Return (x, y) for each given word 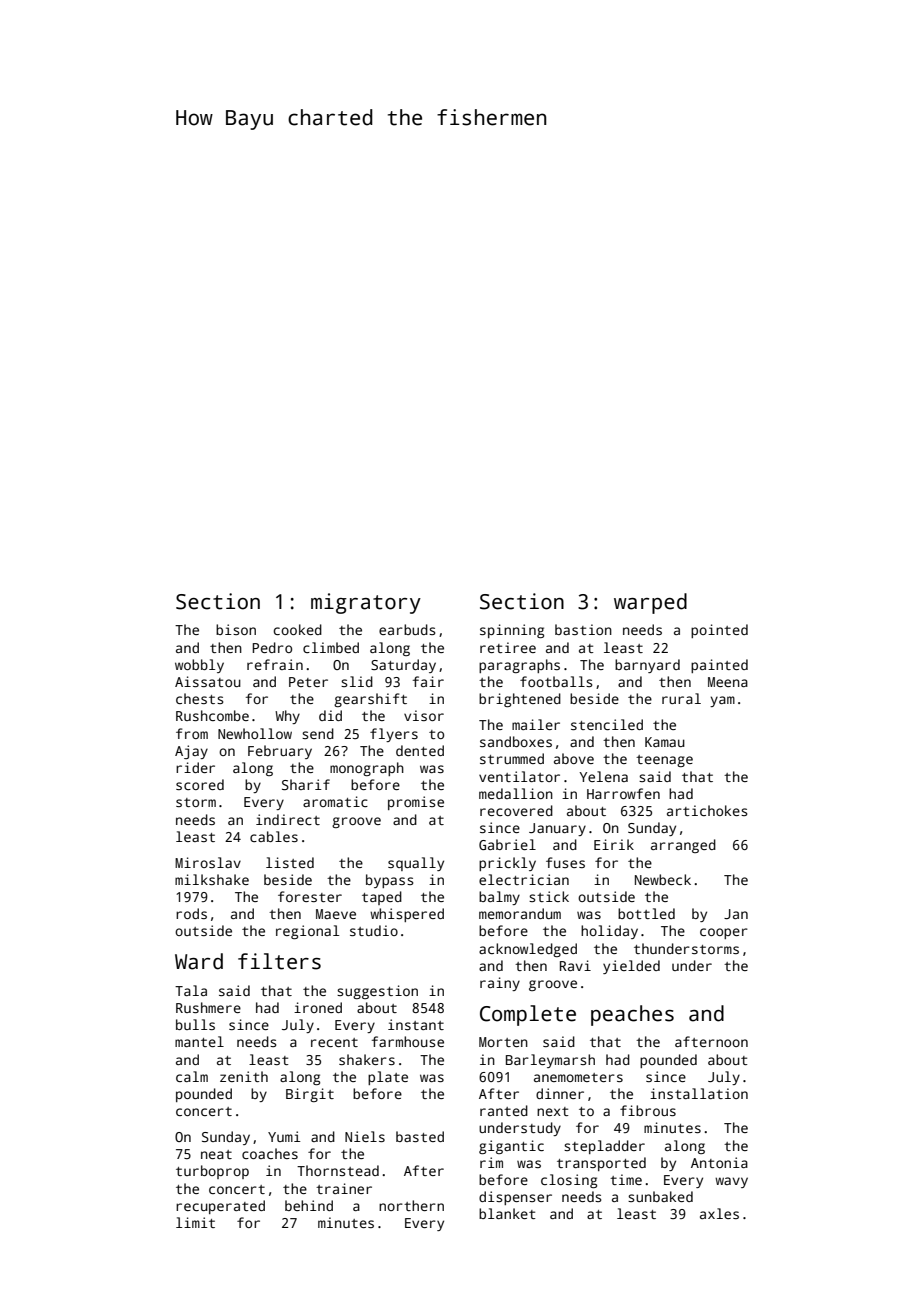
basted (420, 1136)
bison (236, 629)
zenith (244, 1076)
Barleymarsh (550, 1061)
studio (374, 930)
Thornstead (338, 1170)
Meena (728, 682)
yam (722, 701)
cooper (724, 933)
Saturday (403, 666)
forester (310, 896)
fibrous (648, 1110)
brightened (520, 700)
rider (195, 767)
